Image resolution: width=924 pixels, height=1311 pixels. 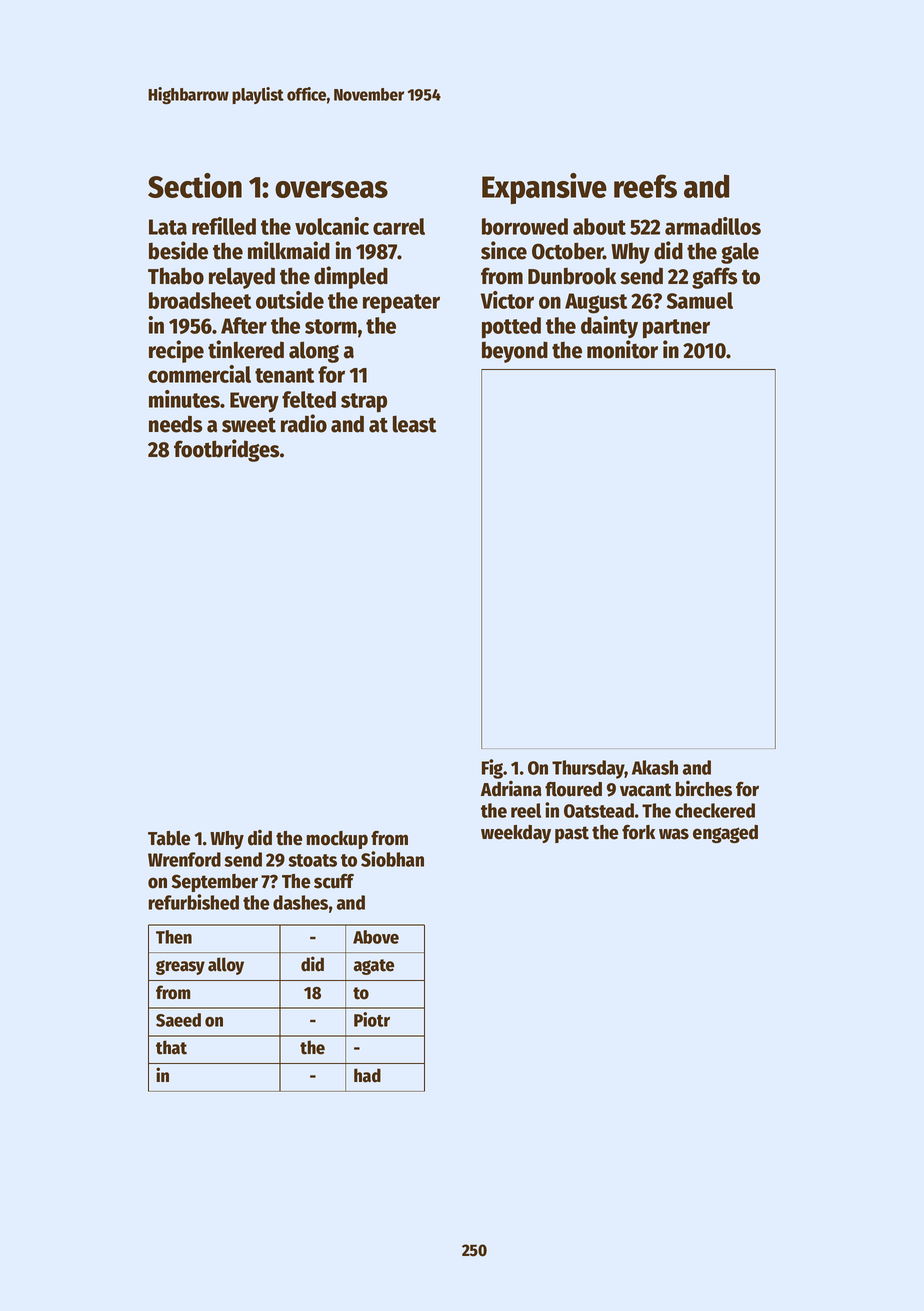 What do you see at coordinates (171, 1047) in the page?
I see `that` at bounding box center [171, 1047].
